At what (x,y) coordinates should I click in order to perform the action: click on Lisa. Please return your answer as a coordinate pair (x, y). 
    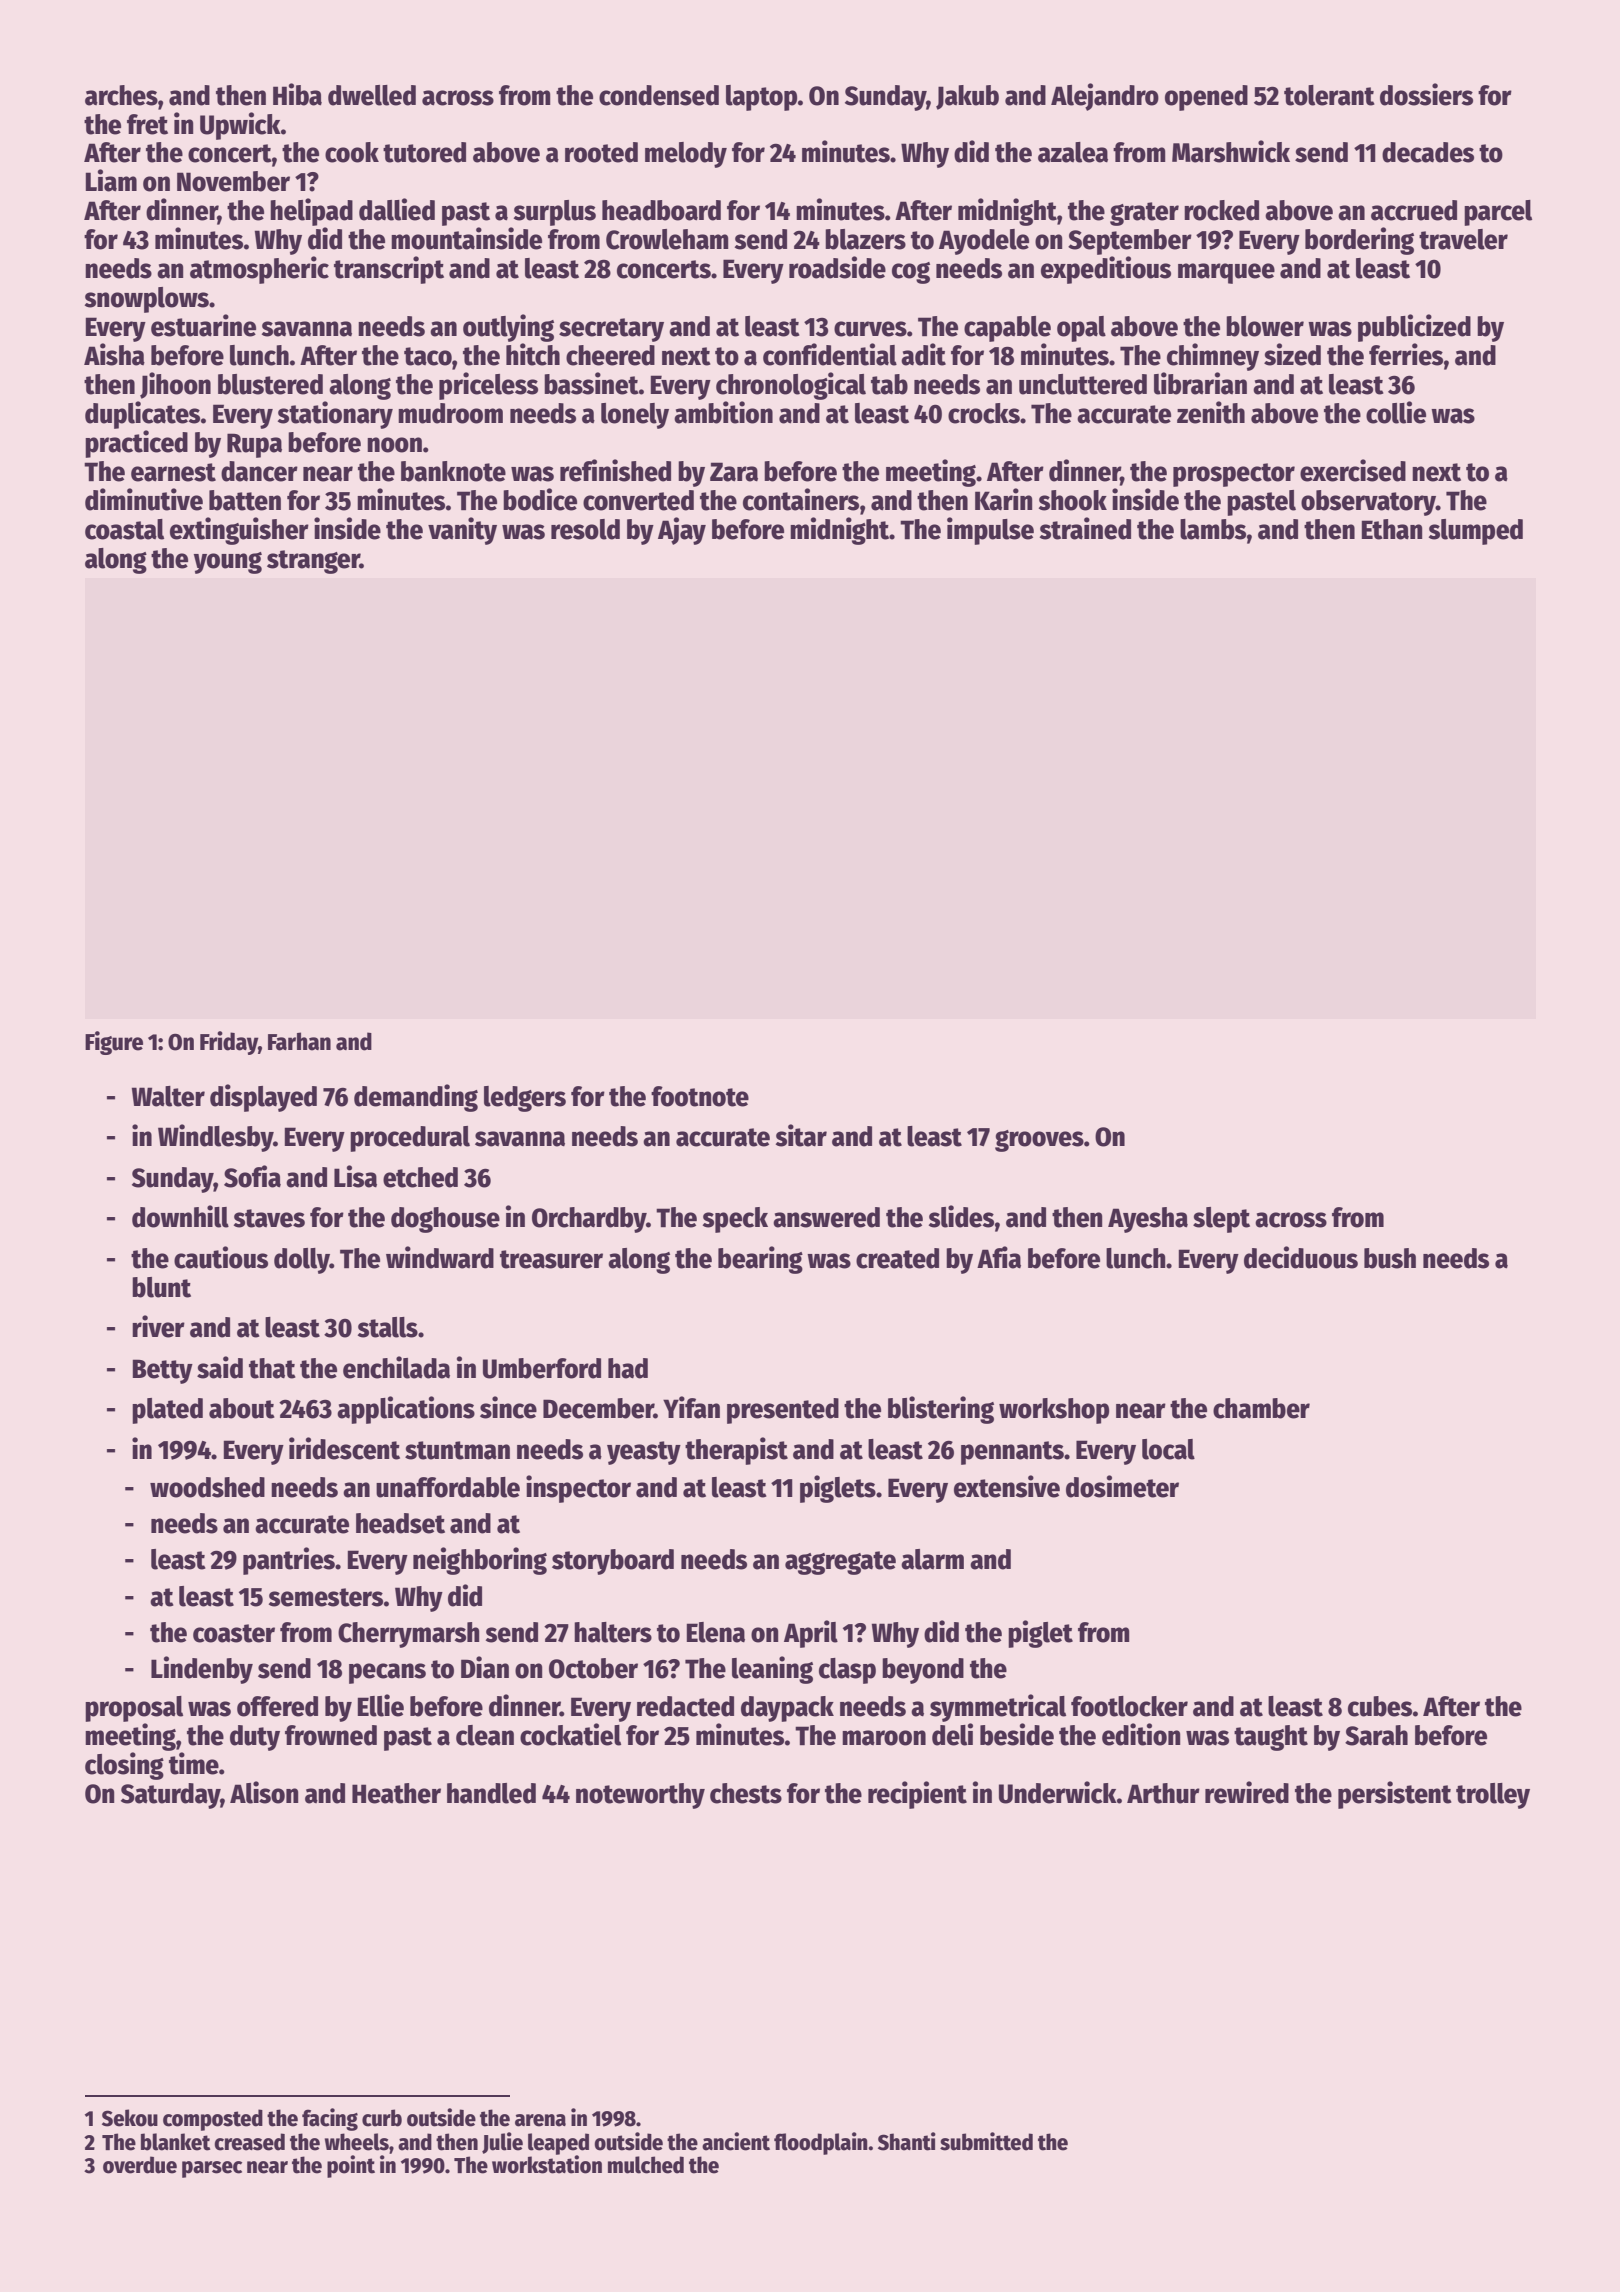
    Looking at the image, I should click on (355, 1176).
